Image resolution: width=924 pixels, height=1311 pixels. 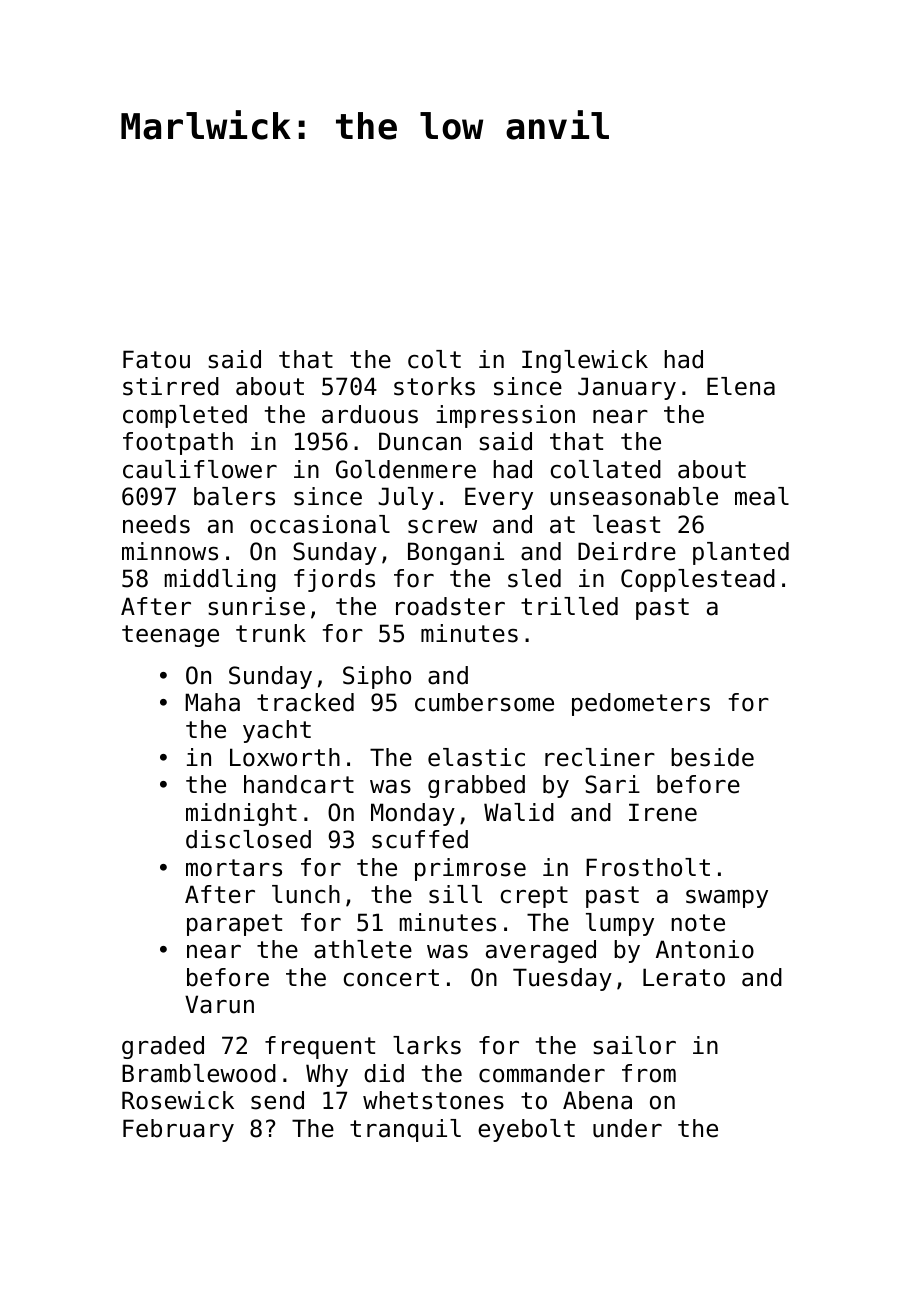 What do you see at coordinates (234, 925) in the document?
I see `parapet` at bounding box center [234, 925].
